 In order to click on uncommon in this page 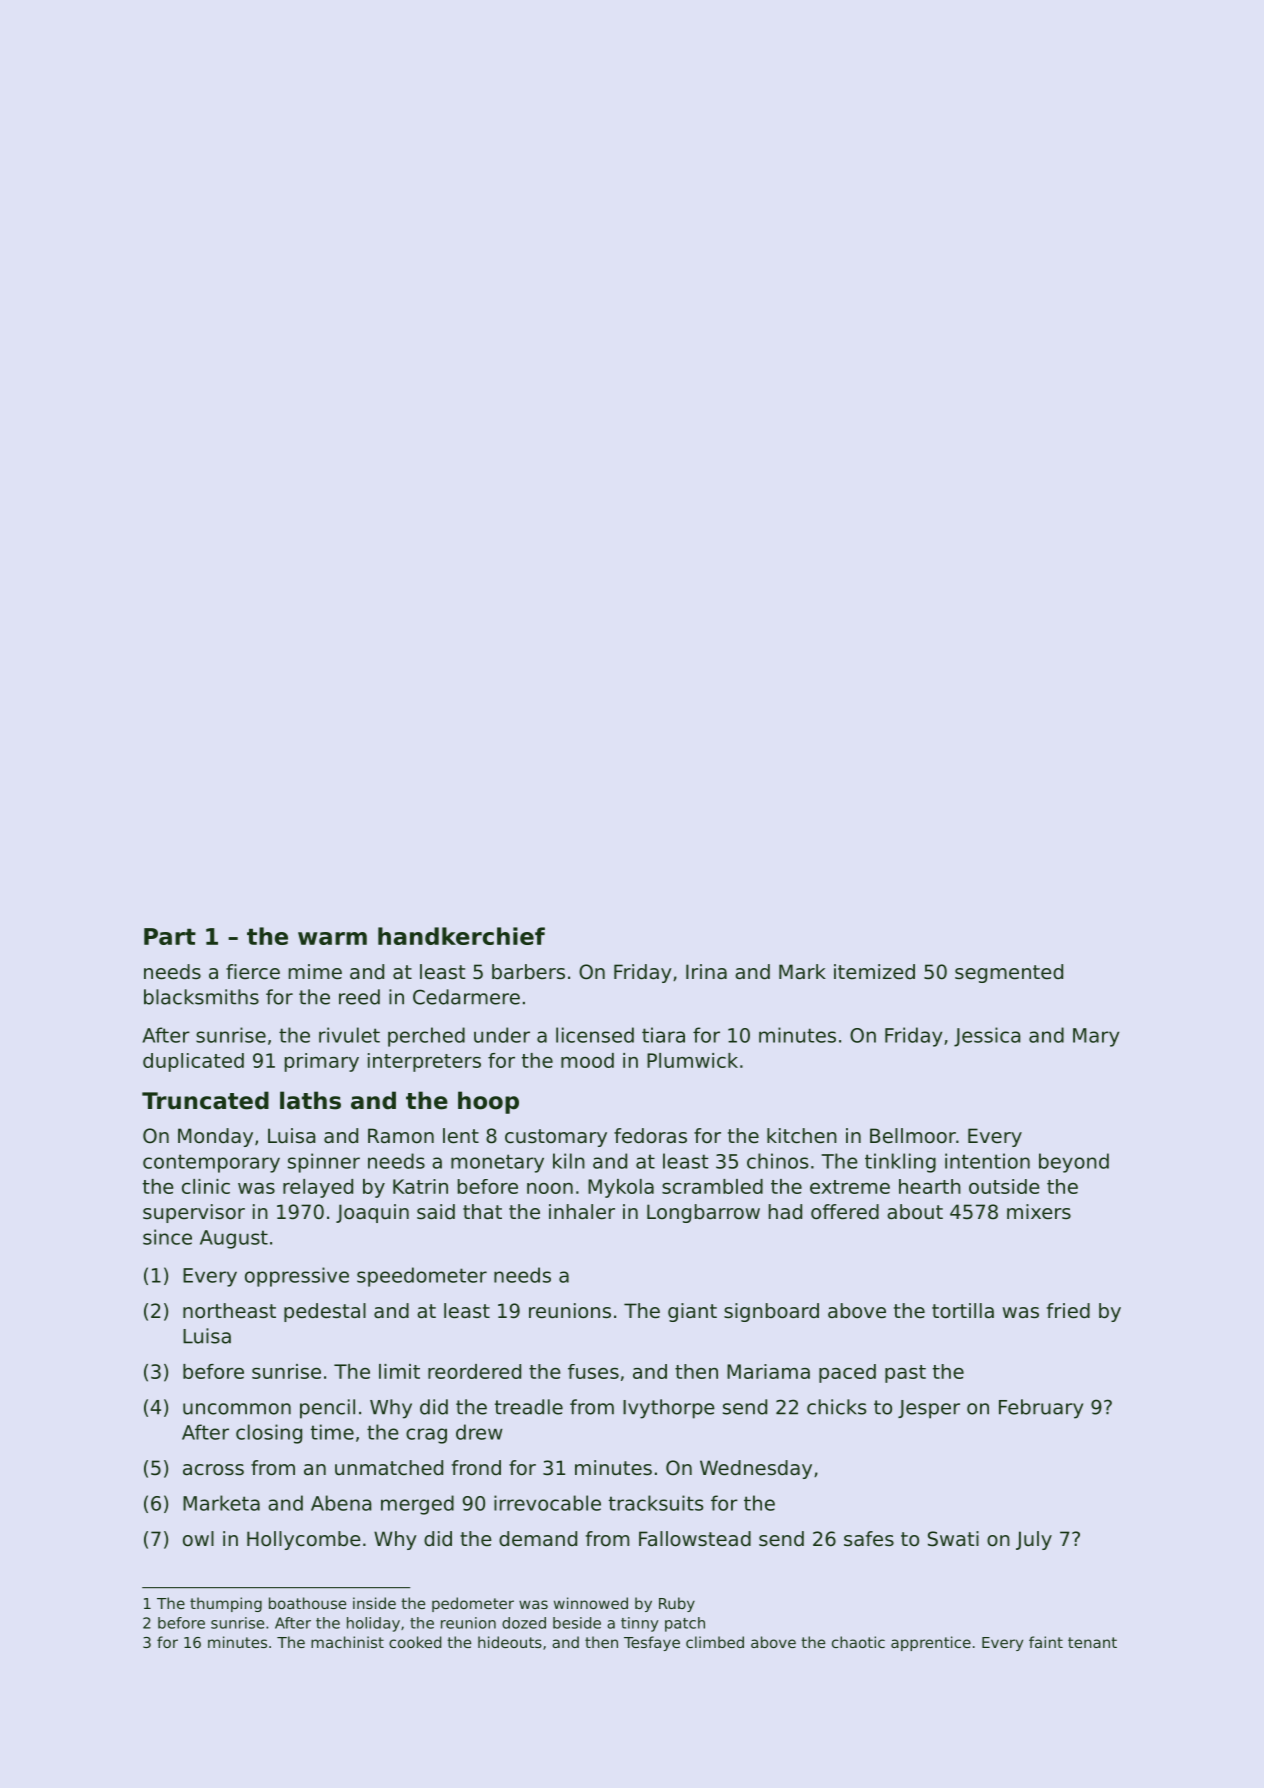, I will do `click(237, 1409)`.
